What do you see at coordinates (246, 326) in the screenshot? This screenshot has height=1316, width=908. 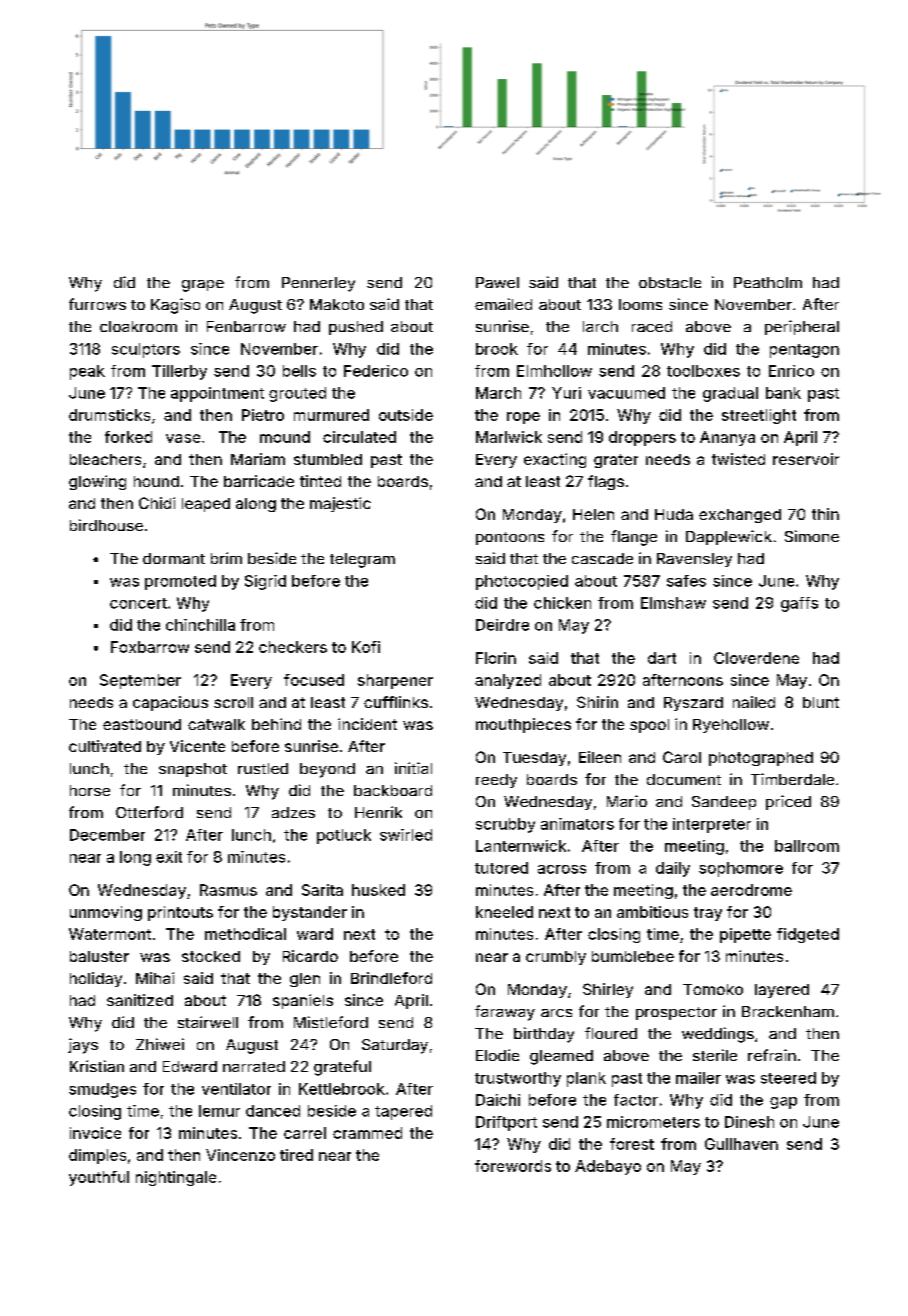 I see `Fenbarrow` at bounding box center [246, 326].
